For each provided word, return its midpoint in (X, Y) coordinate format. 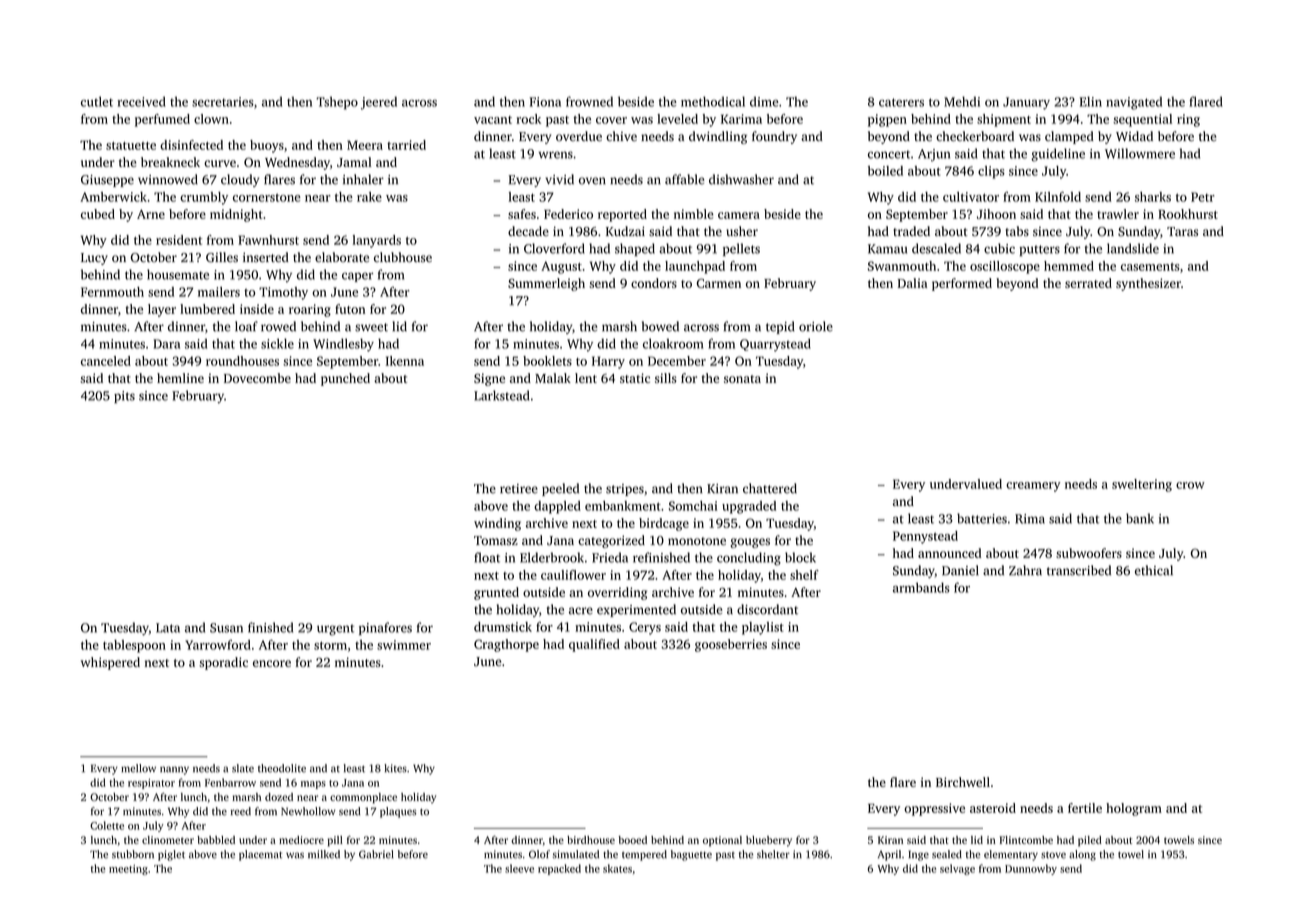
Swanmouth (902, 266)
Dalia (912, 283)
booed (633, 840)
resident (179, 240)
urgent (335, 630)
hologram (1134, 809)
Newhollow (308, 811)
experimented (636, 610)
